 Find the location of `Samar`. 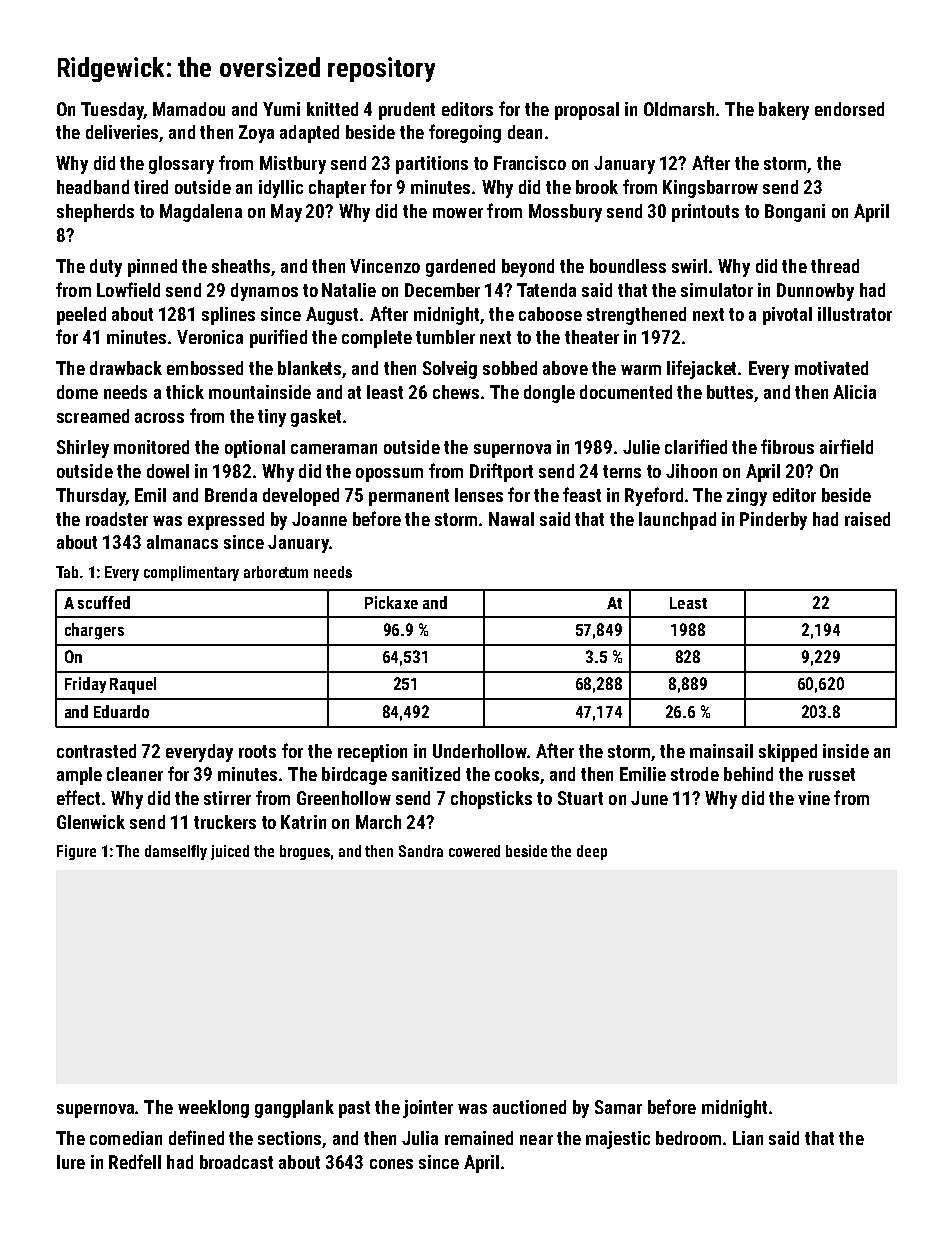

Samar is located at coordinates (618, 1107).
